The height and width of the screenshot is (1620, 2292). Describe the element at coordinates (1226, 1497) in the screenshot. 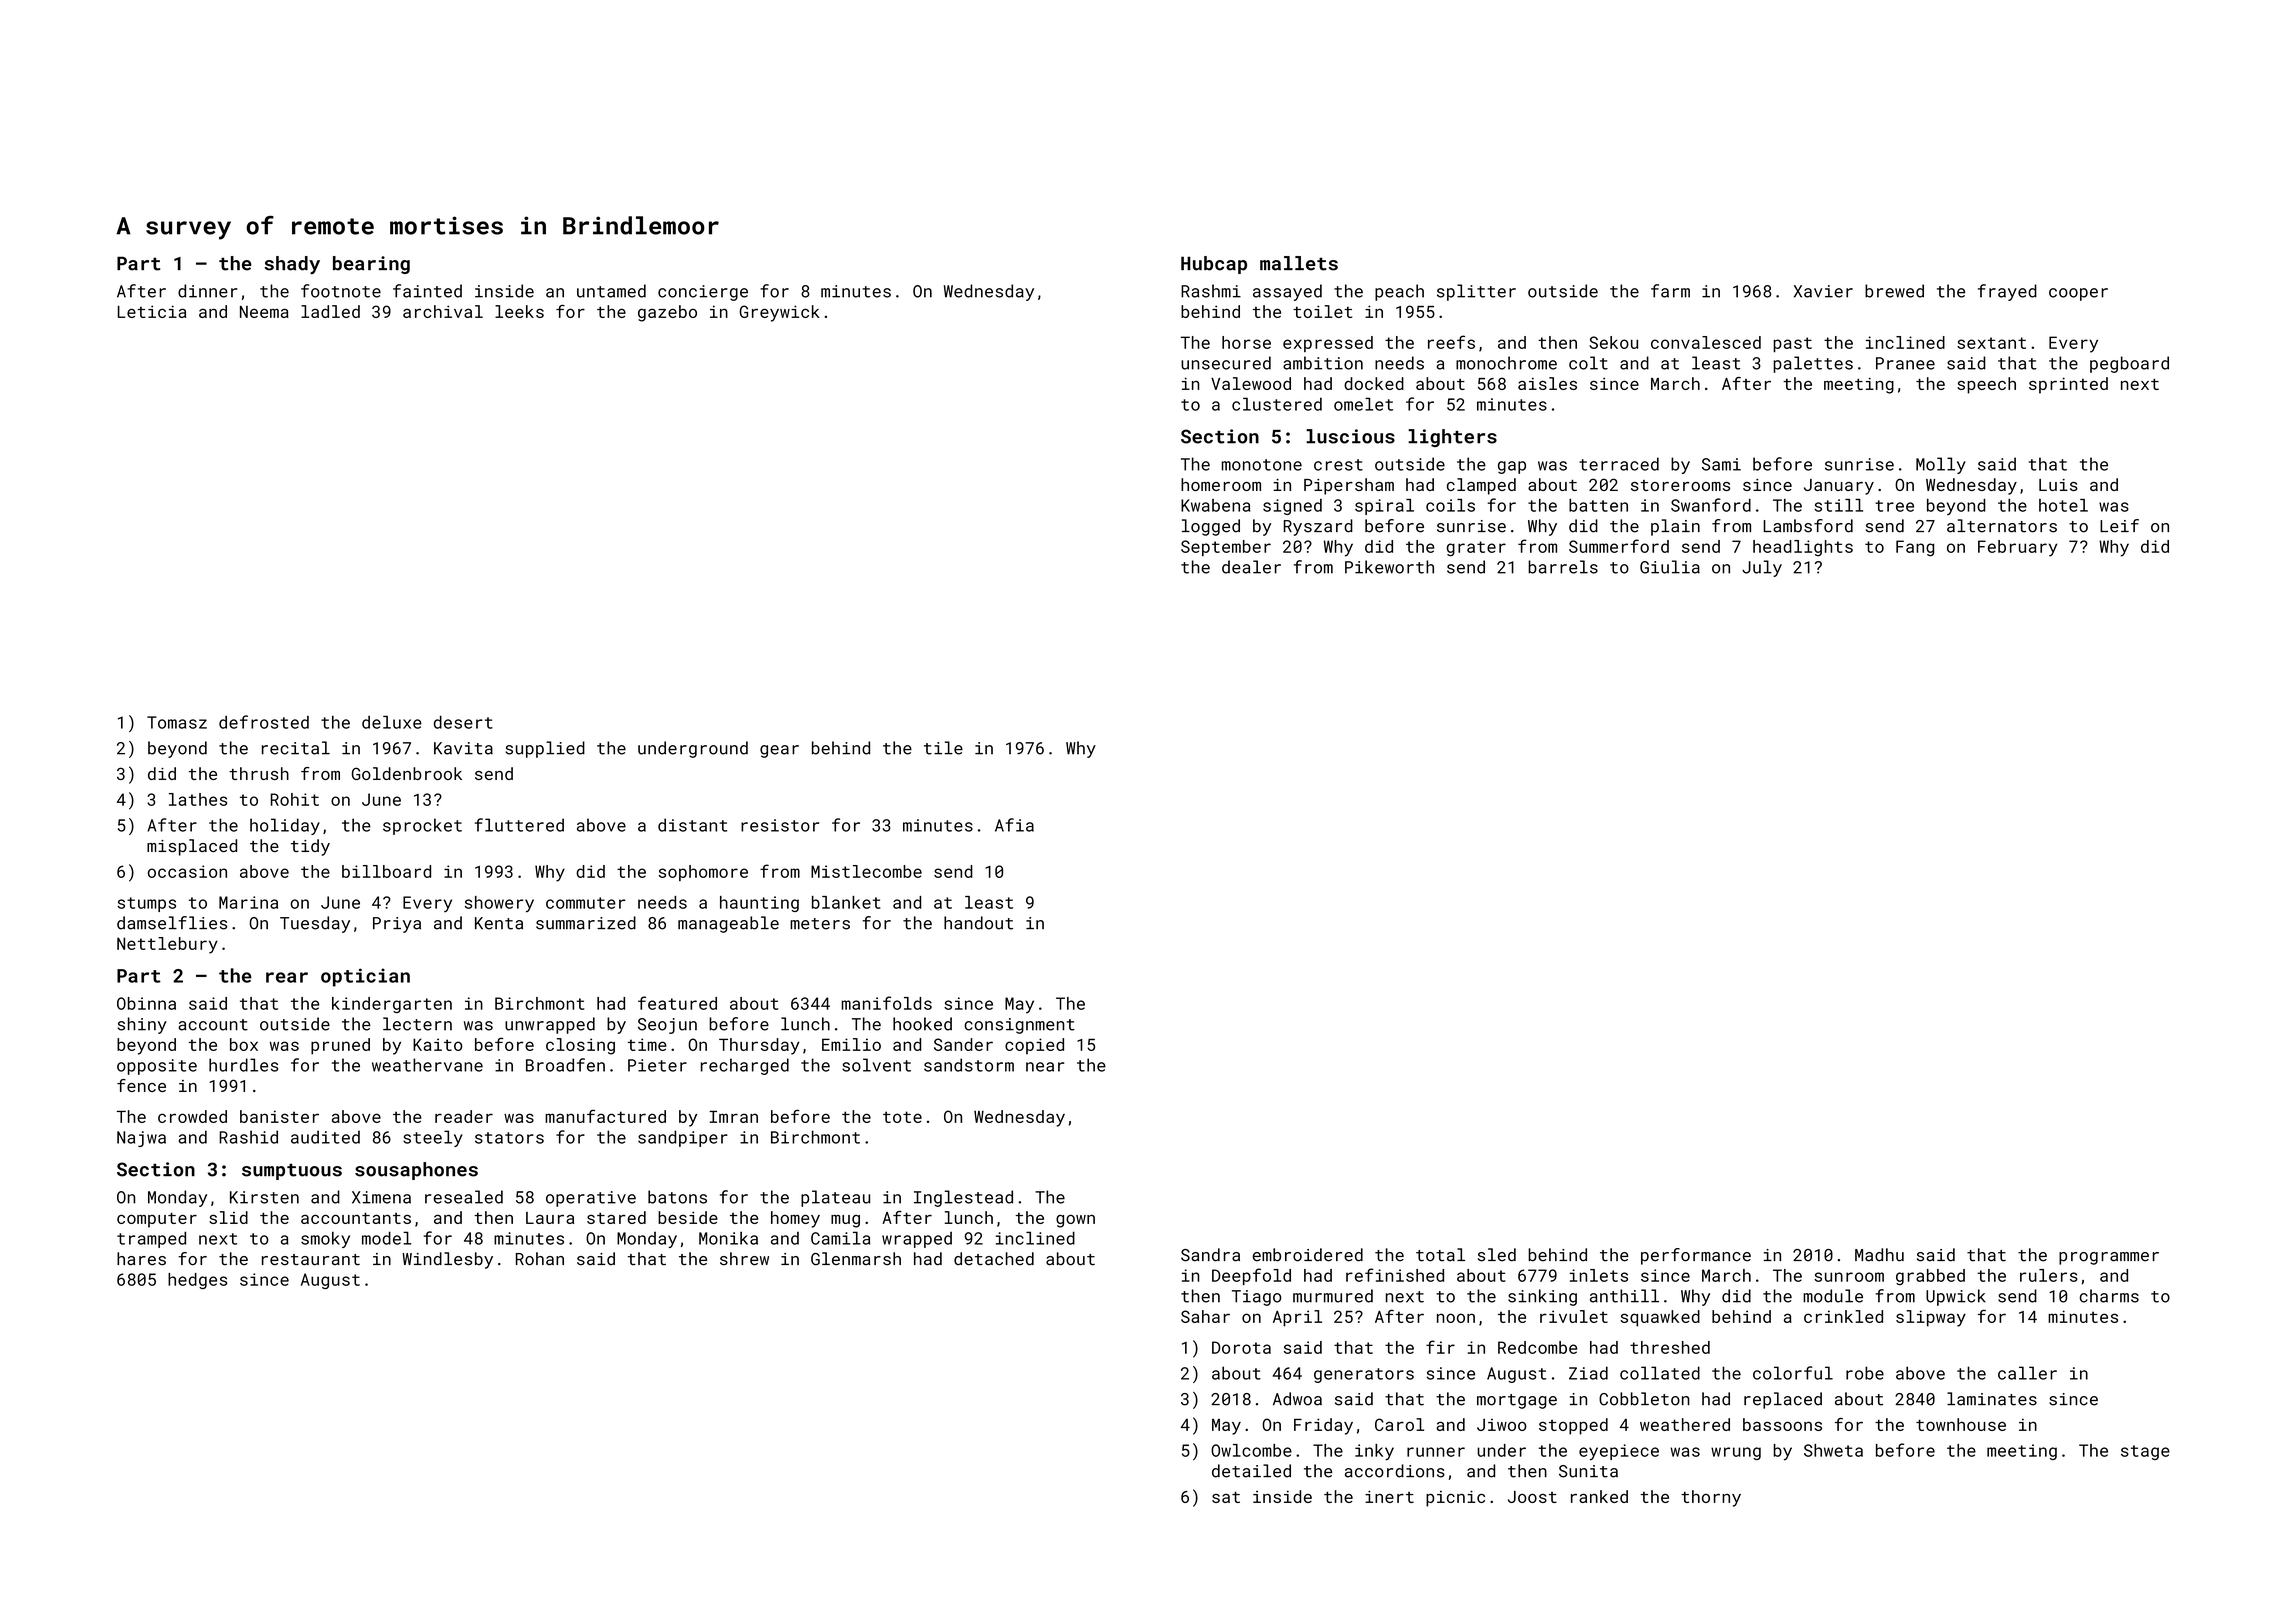

I see `sat` at that location.
